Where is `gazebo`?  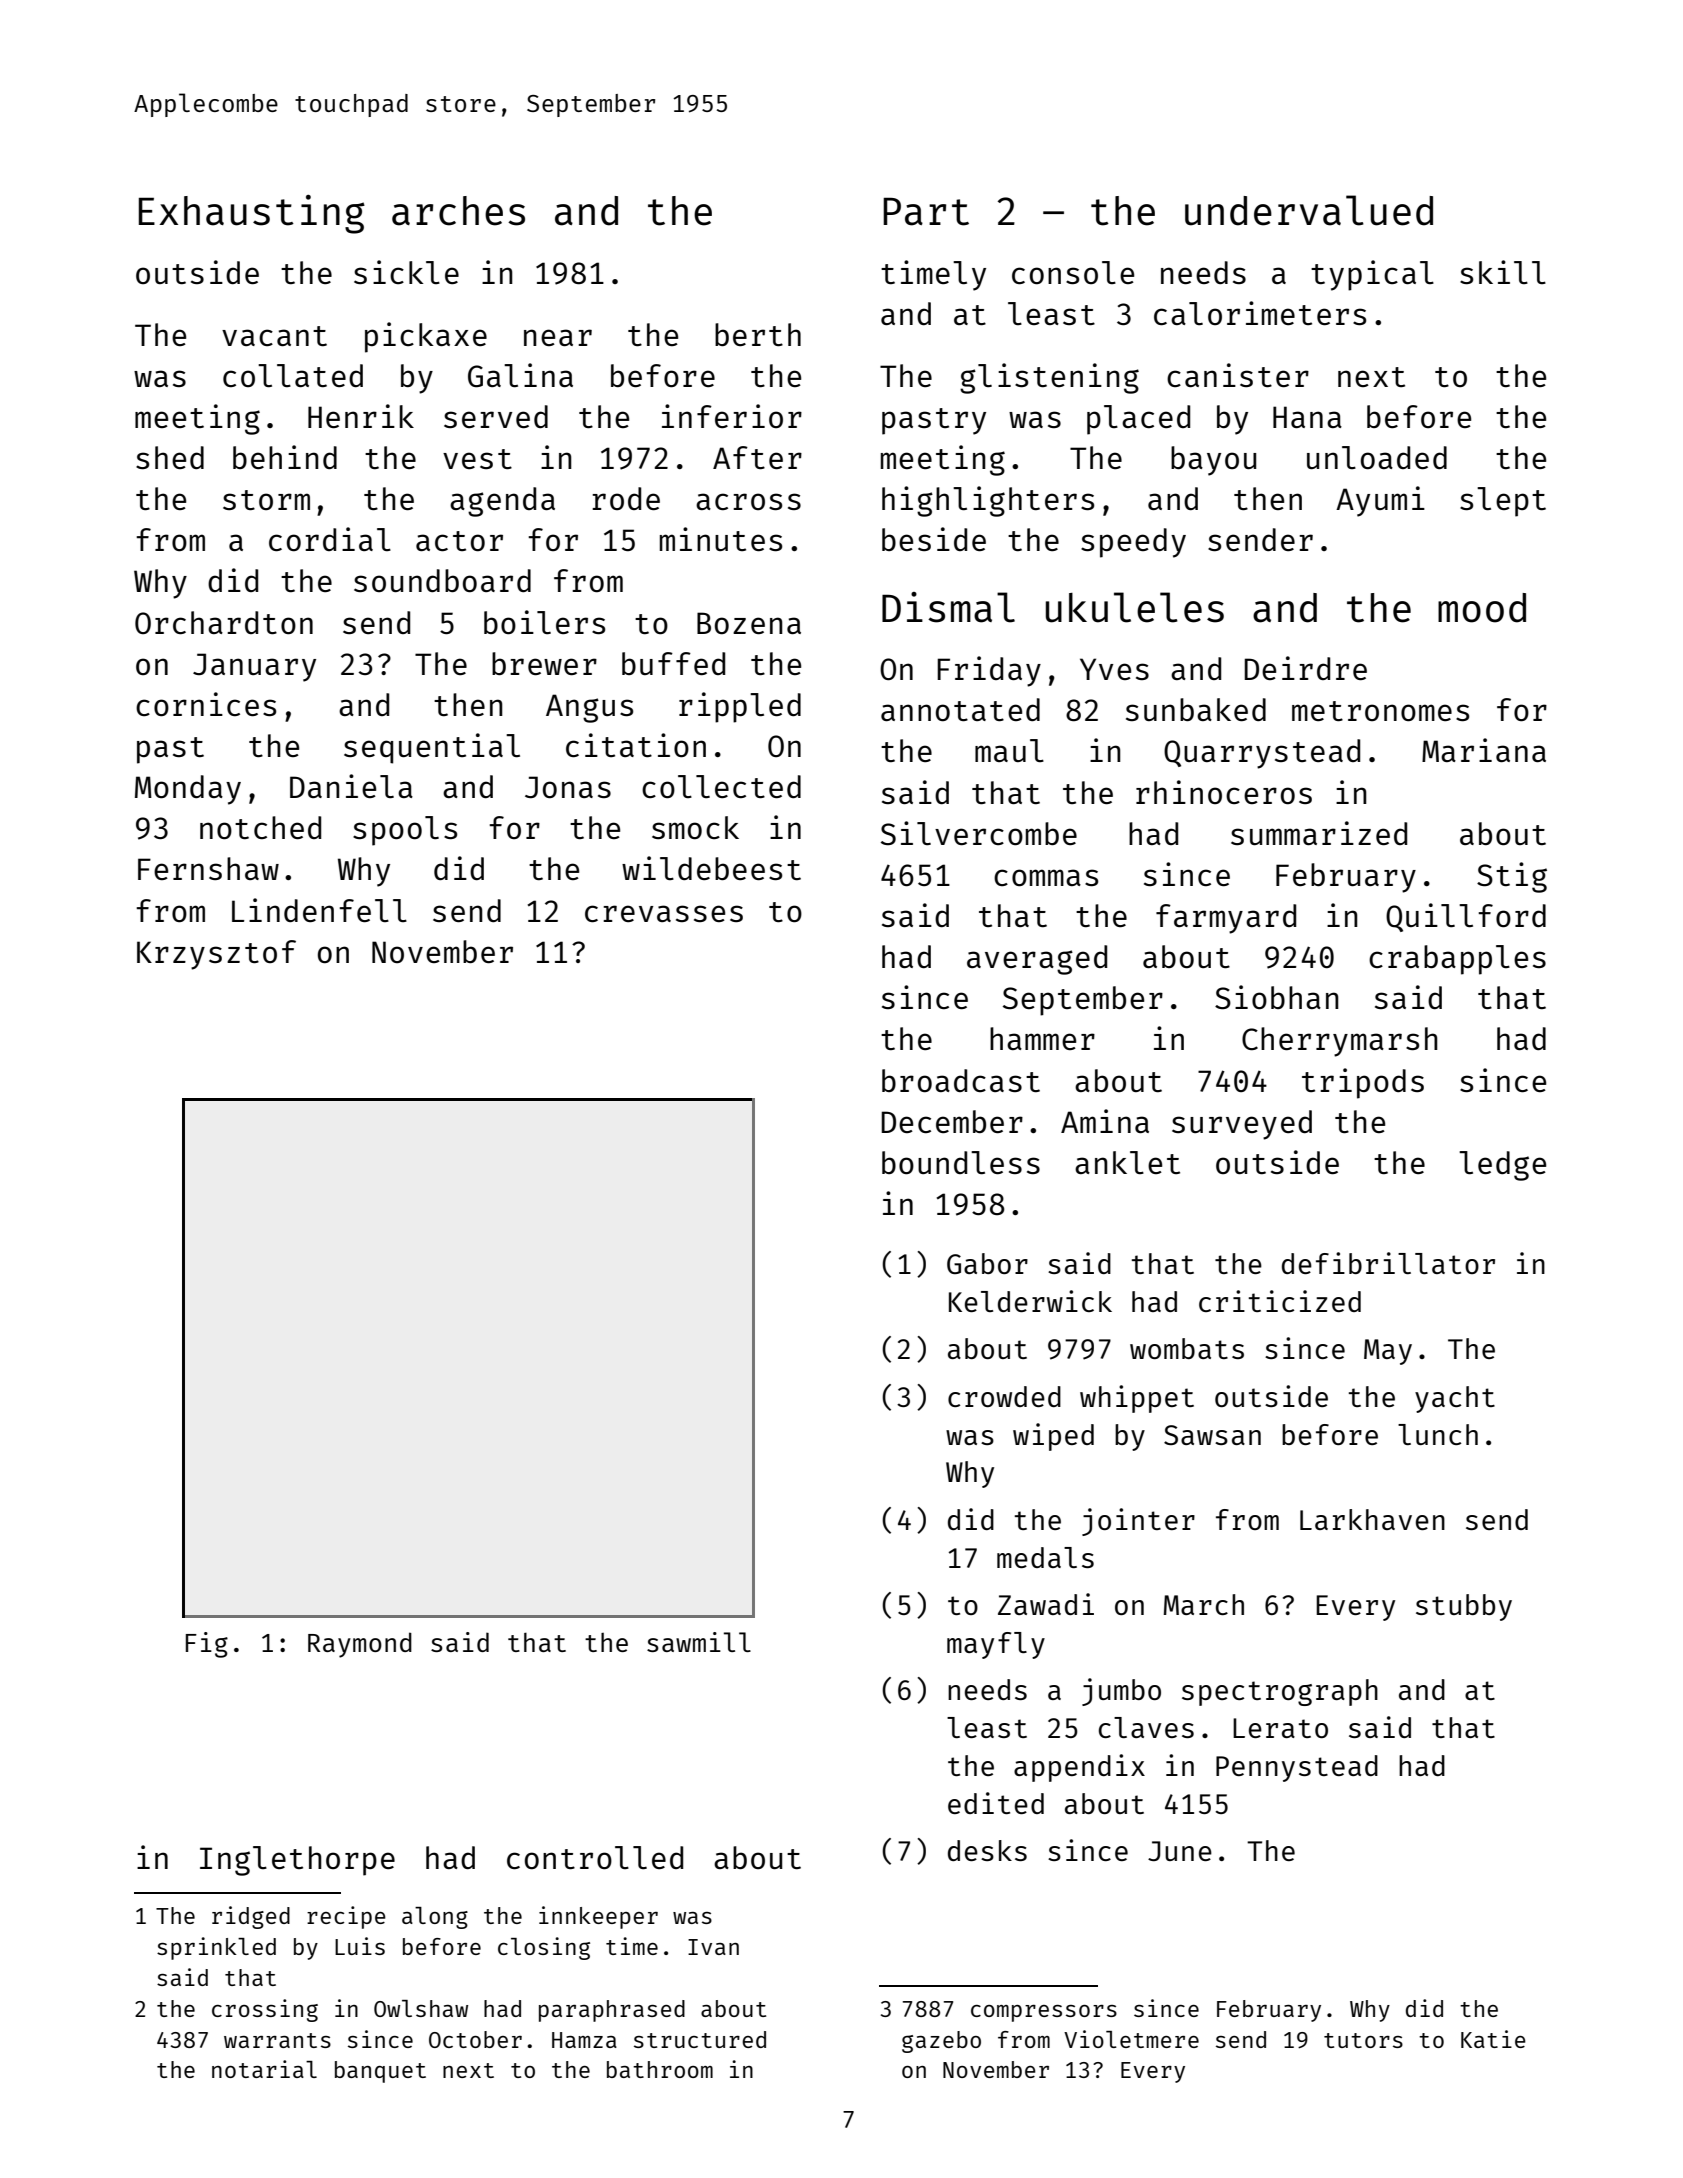
gazebo is located at coordinates (941, 2042).
